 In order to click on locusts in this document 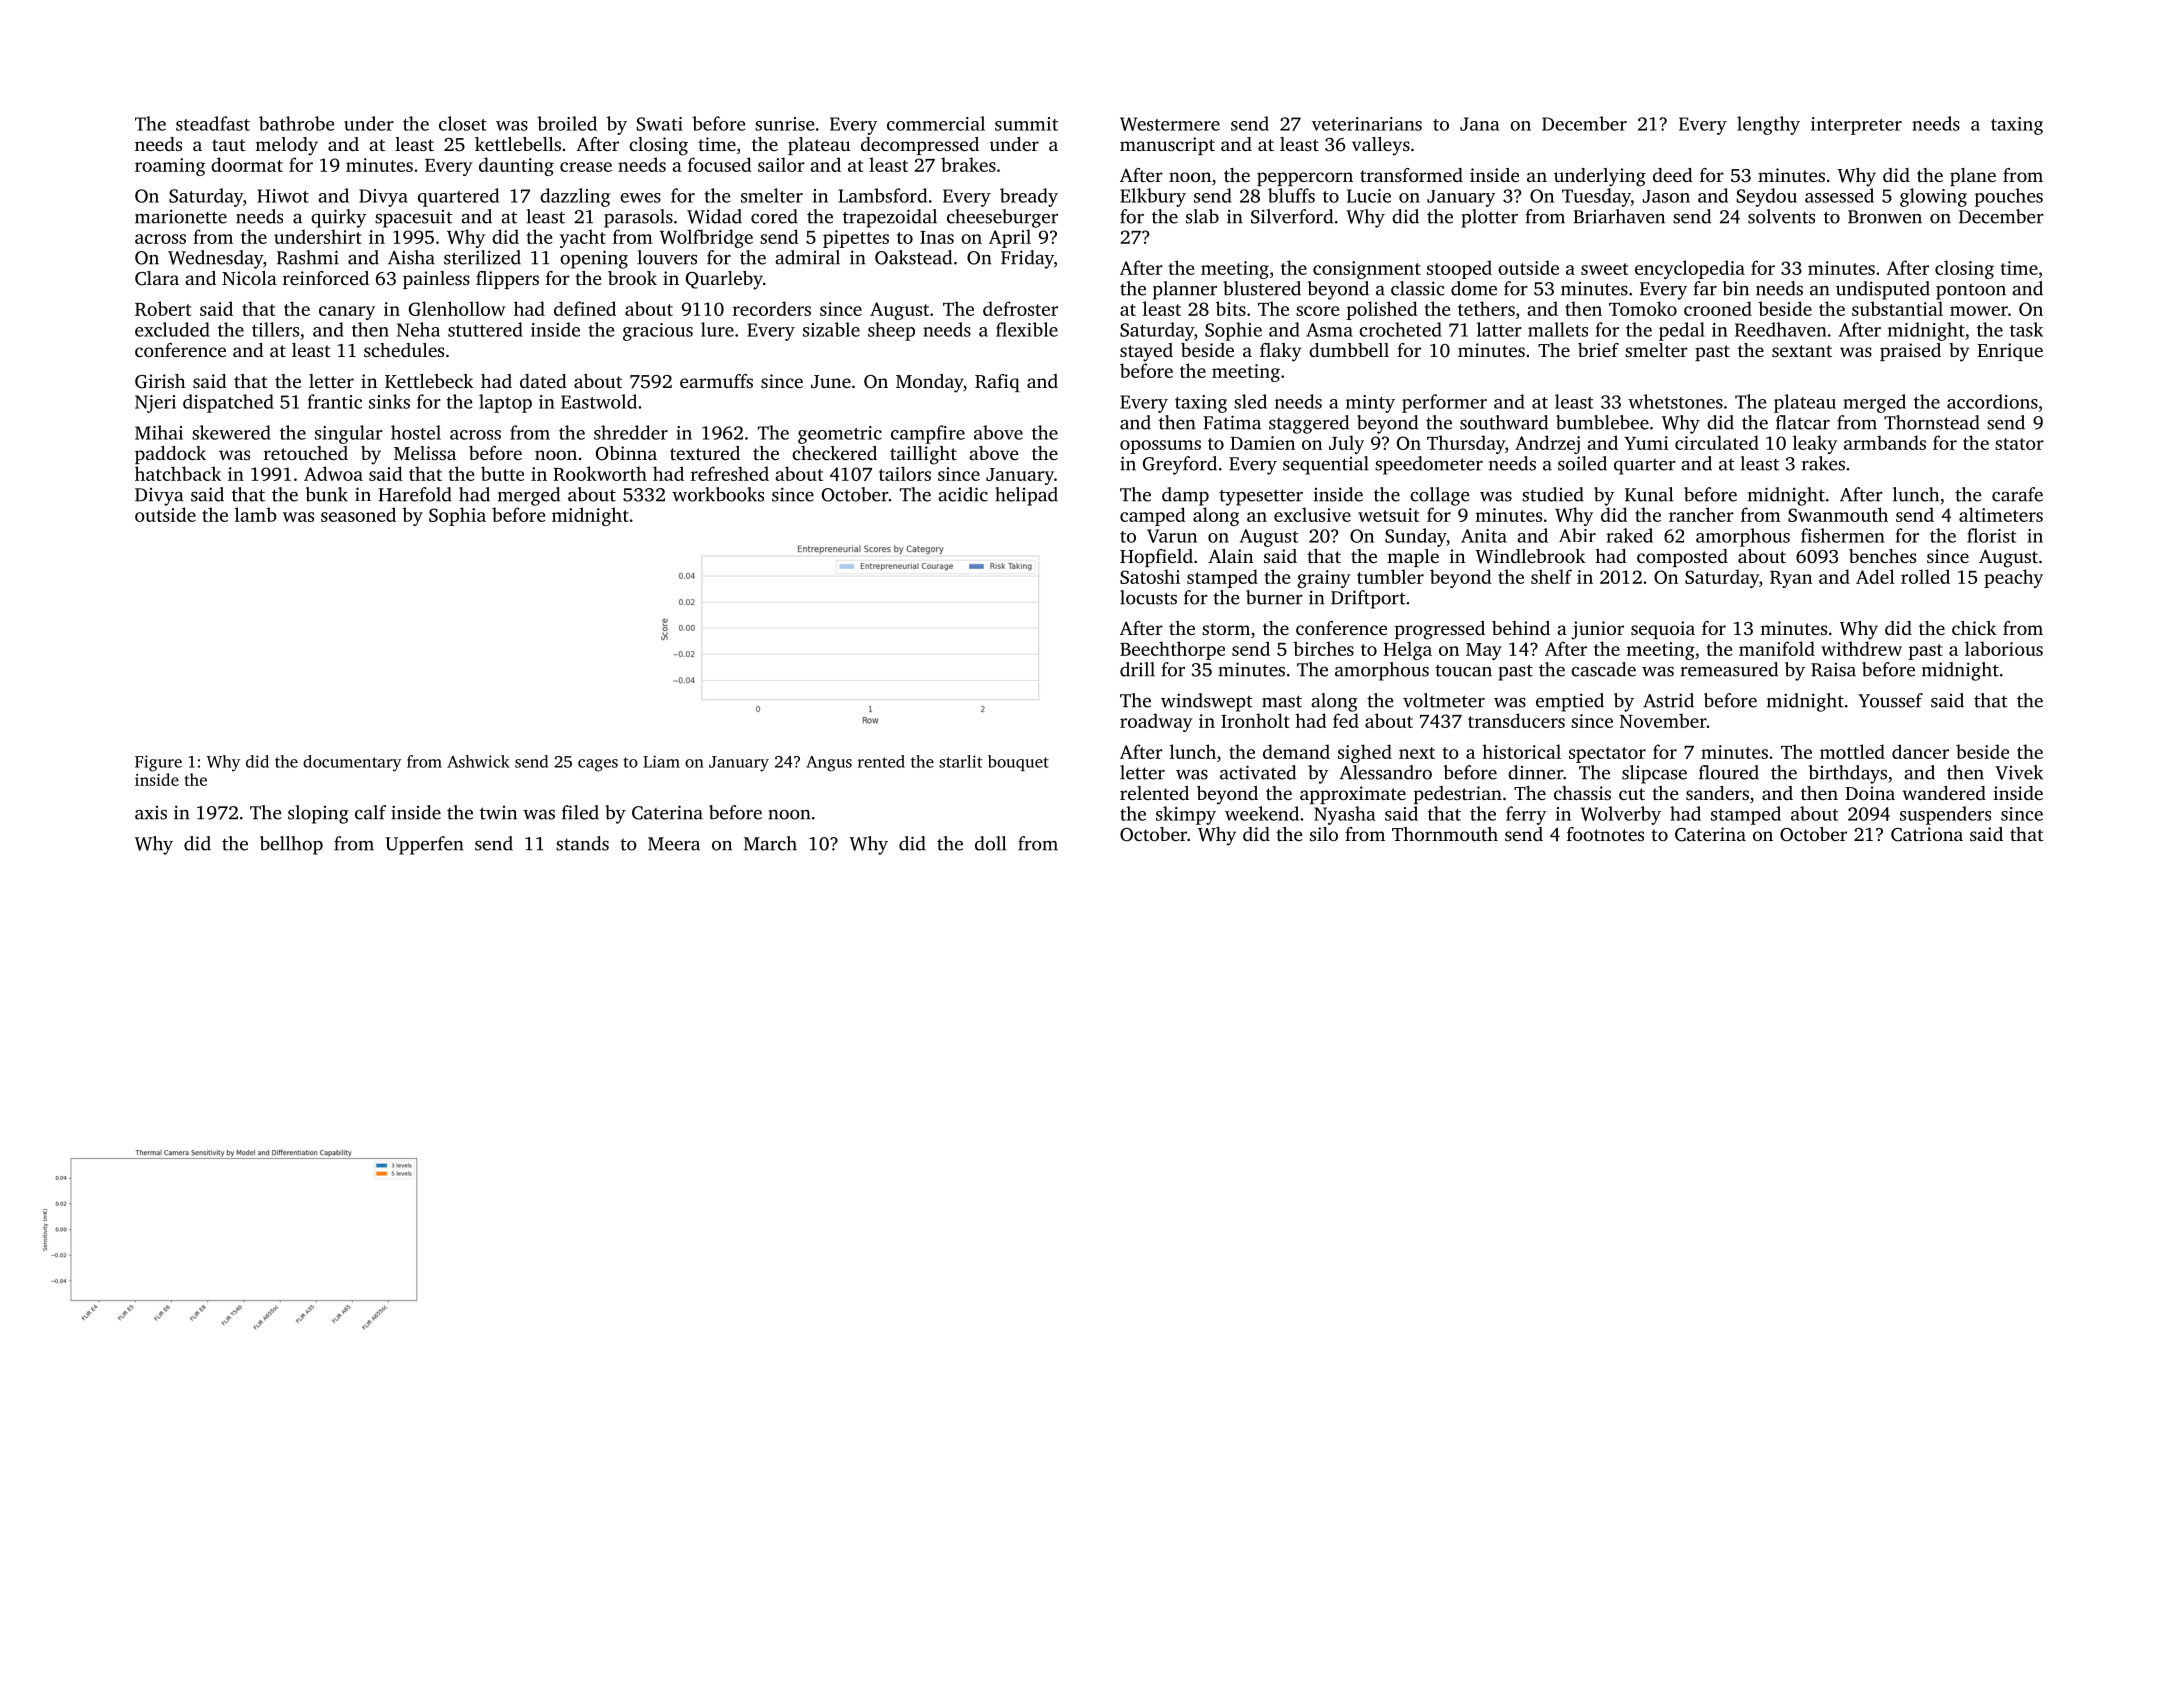, I will do `click(1148, 597)`.
